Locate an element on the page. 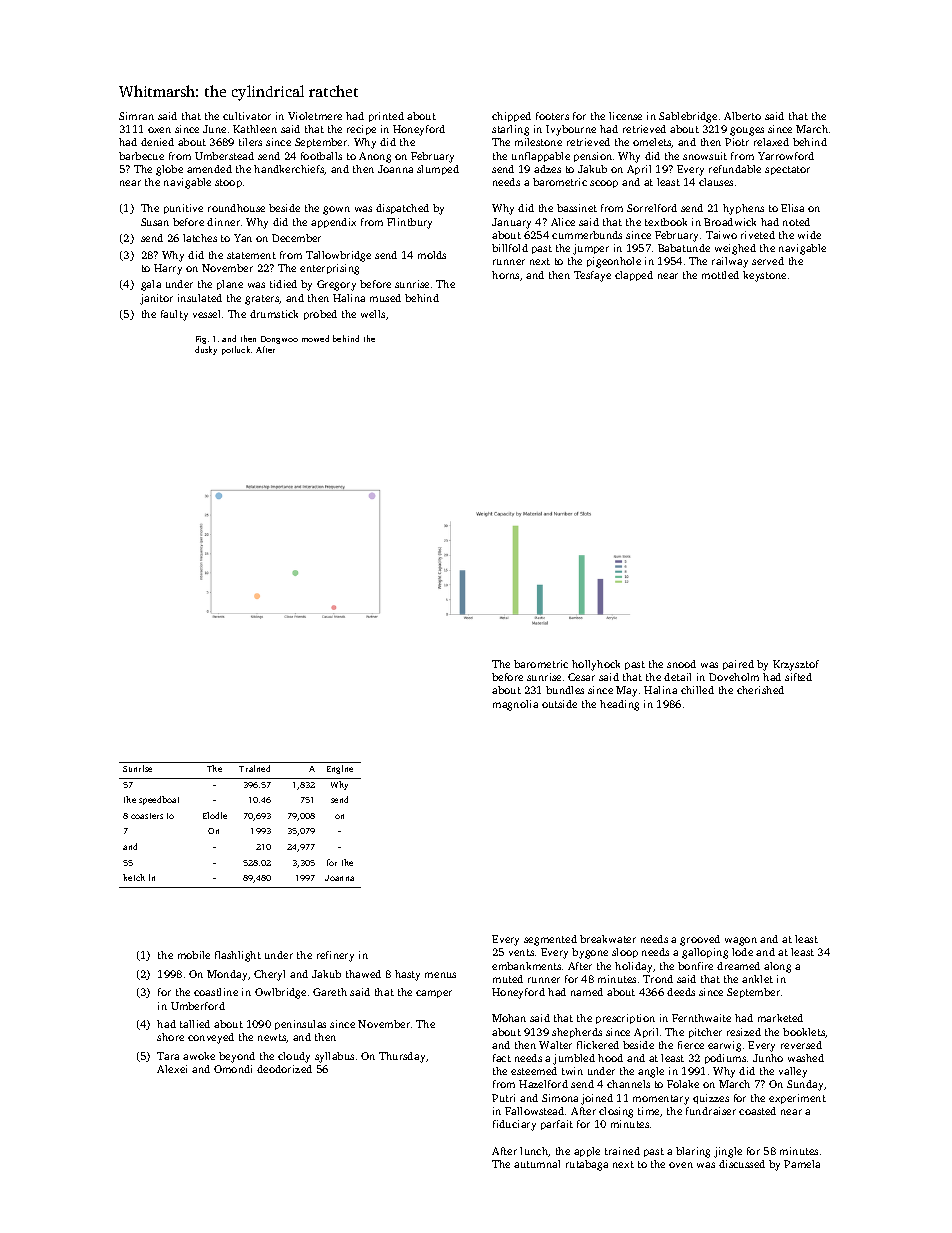 This image has width=952, height=1233. wells is located at coordinates (373, 314).
